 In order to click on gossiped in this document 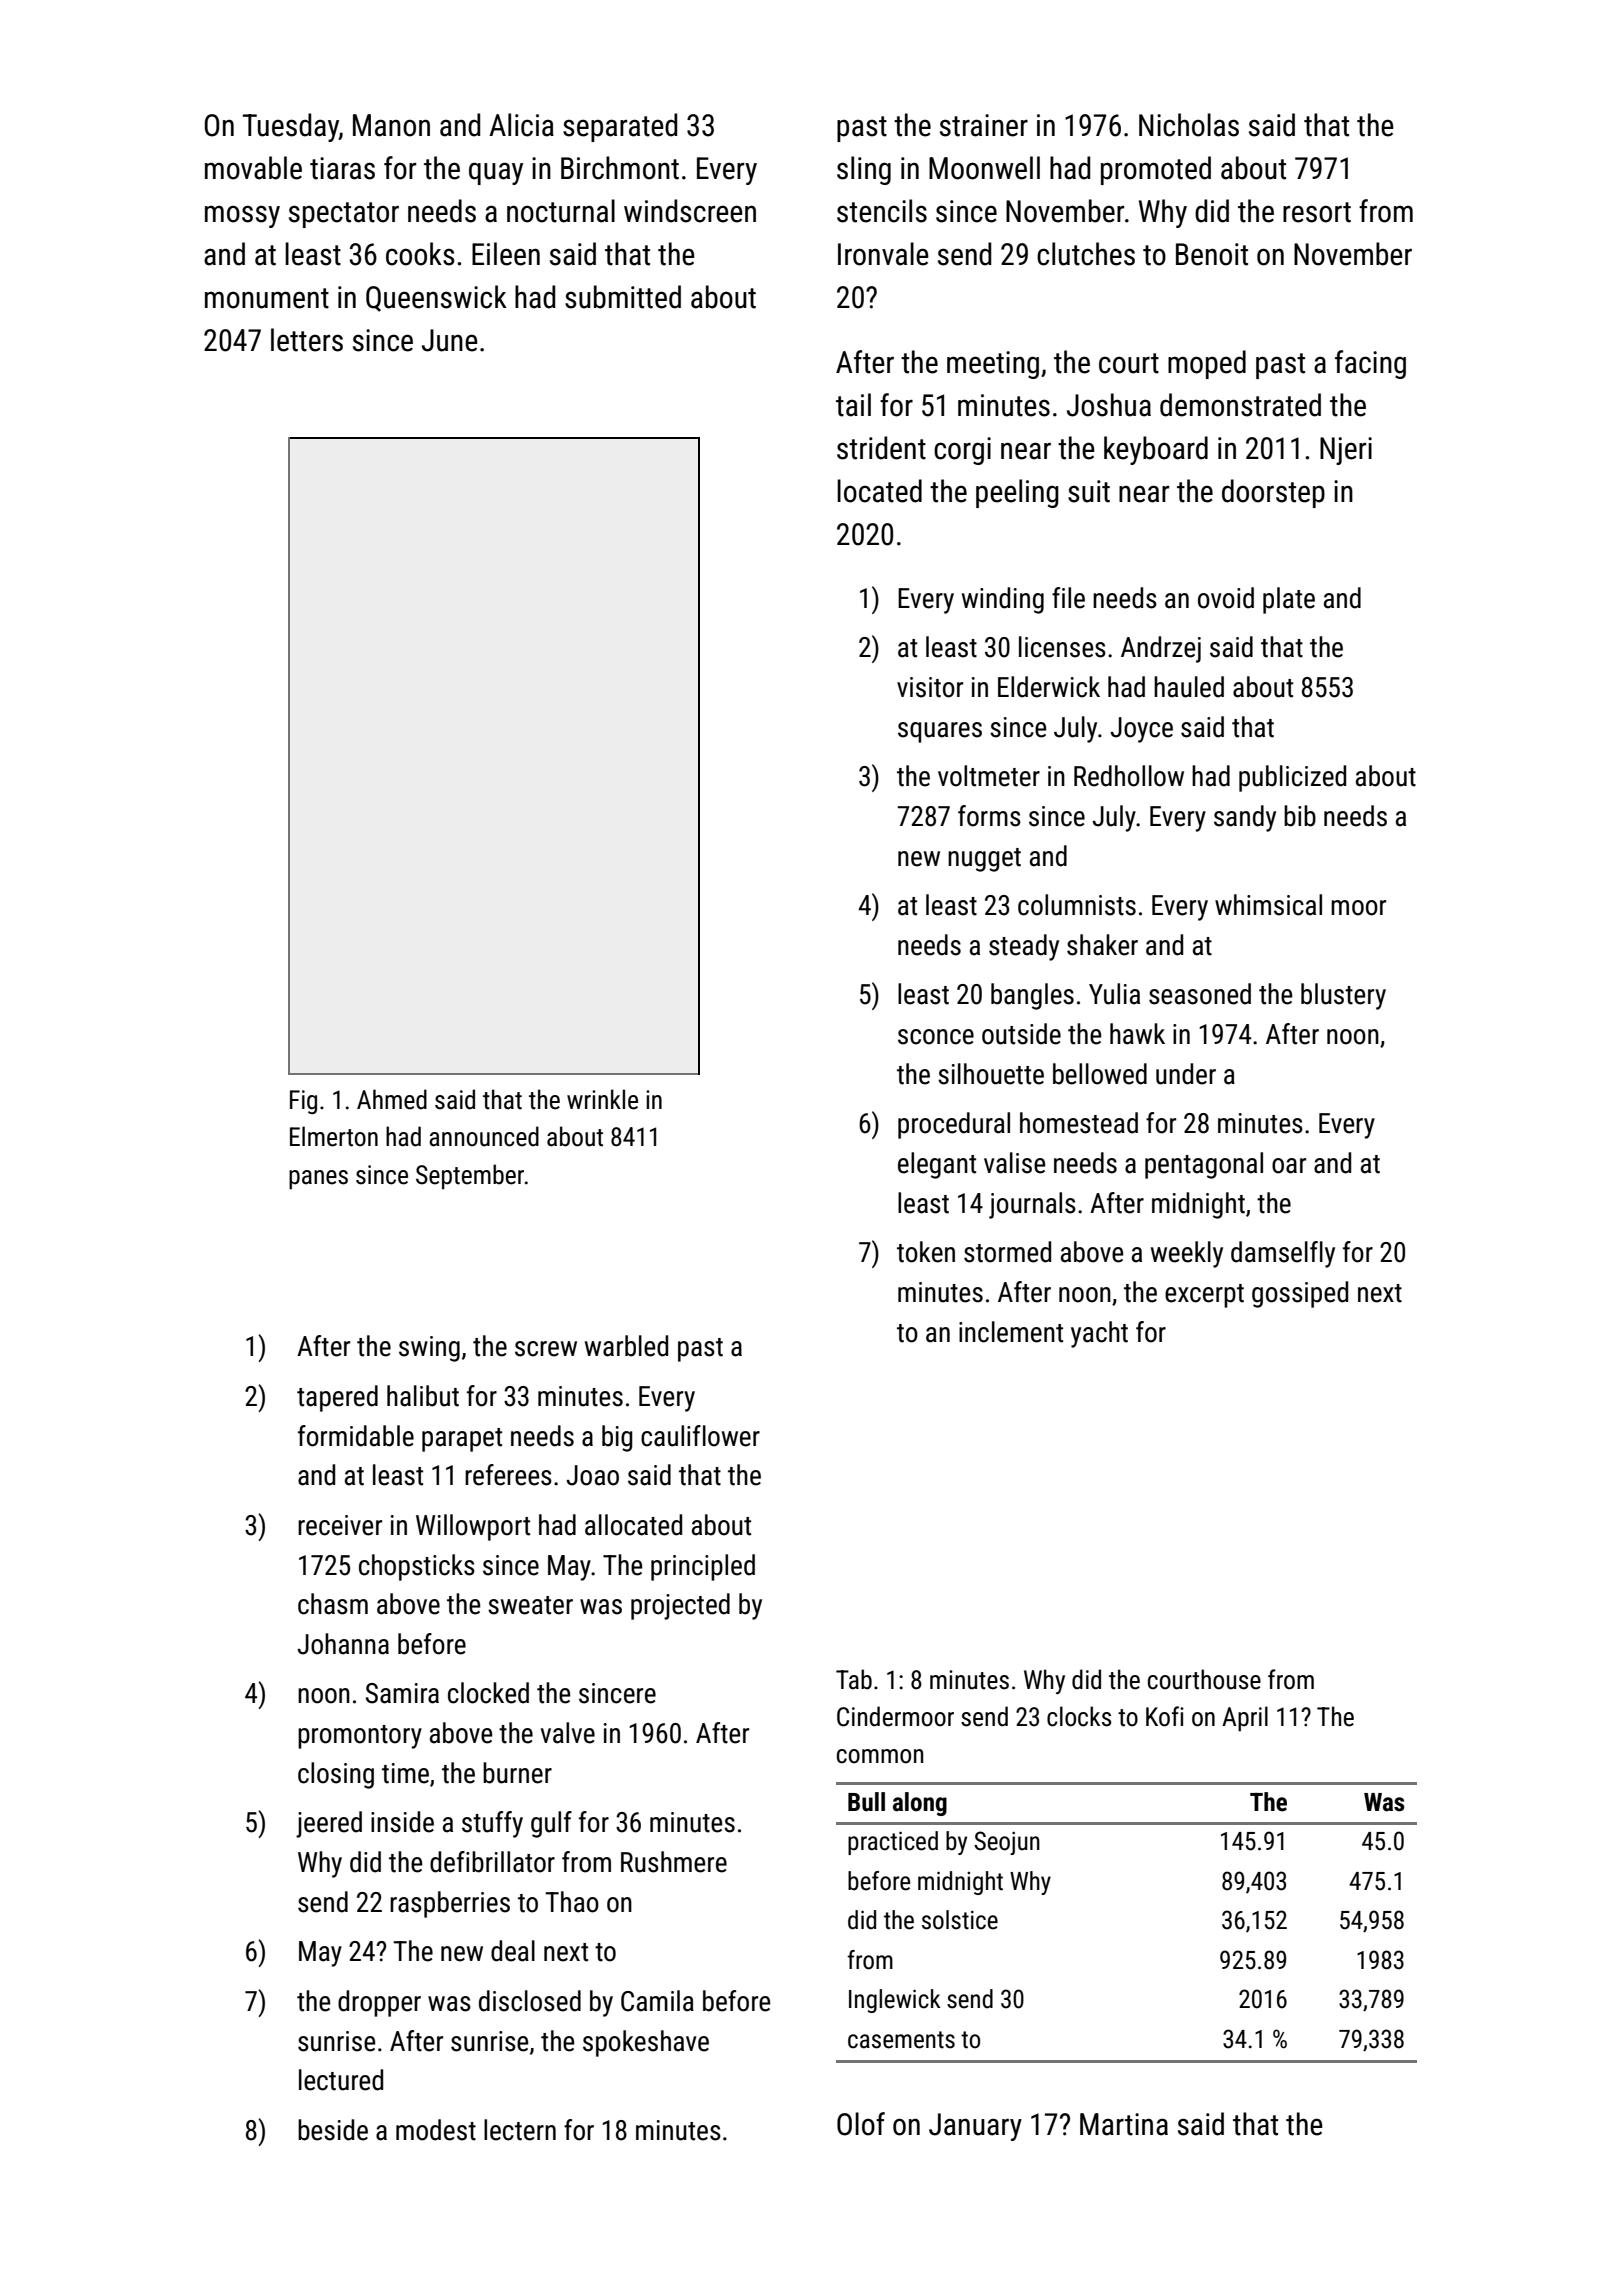, I will do `click(1300, 1294)`.
